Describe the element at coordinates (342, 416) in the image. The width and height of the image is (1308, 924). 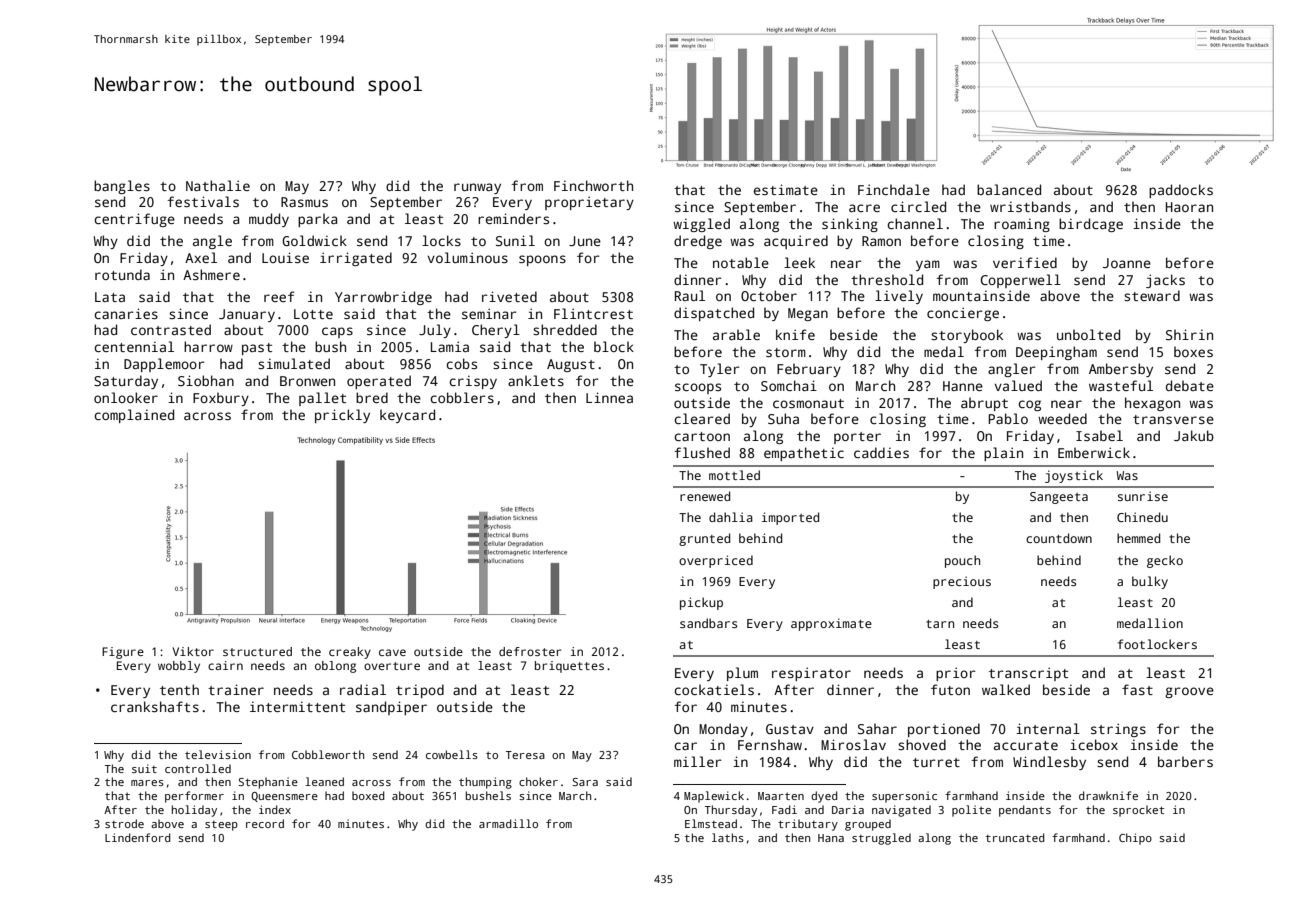
I see `prickly` at that location.
